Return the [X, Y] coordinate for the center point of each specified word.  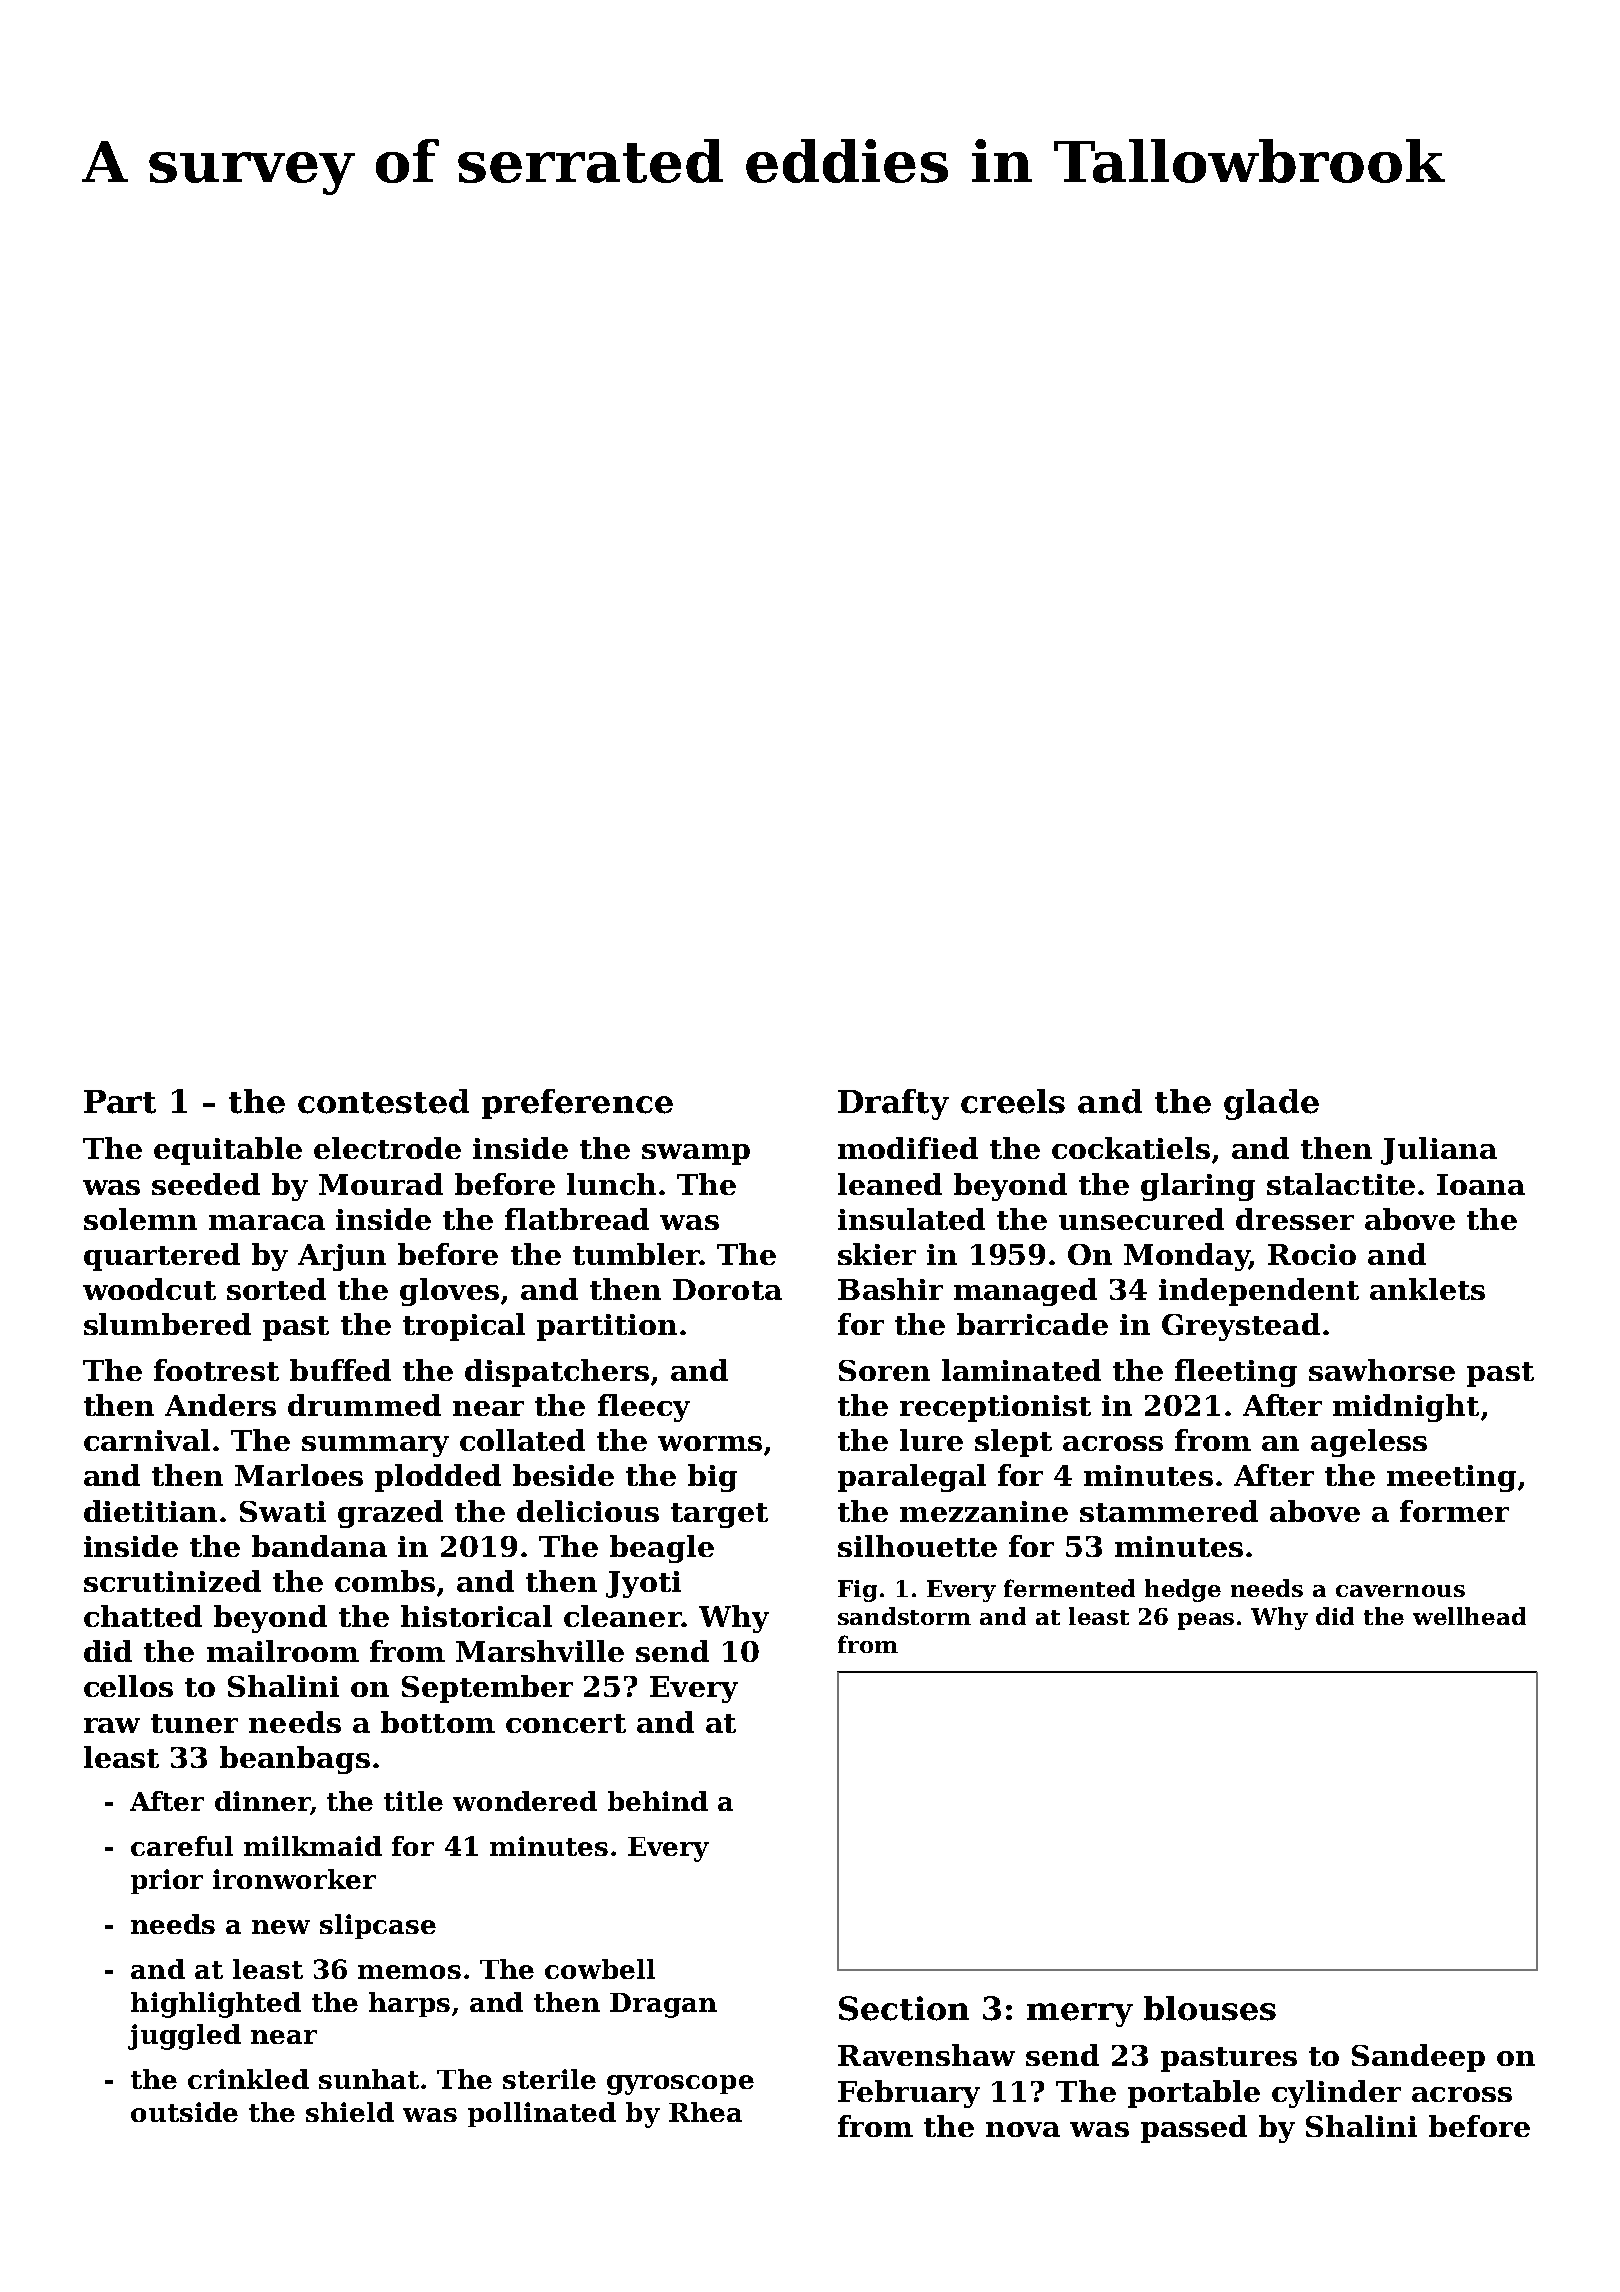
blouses [1210, 2008]
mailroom [283, 1651]
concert [566, 1723]
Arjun [342, 1257]
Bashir [890, 1289]
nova [1023, 2129]
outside [184, 2112]
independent [1259, 1292]
